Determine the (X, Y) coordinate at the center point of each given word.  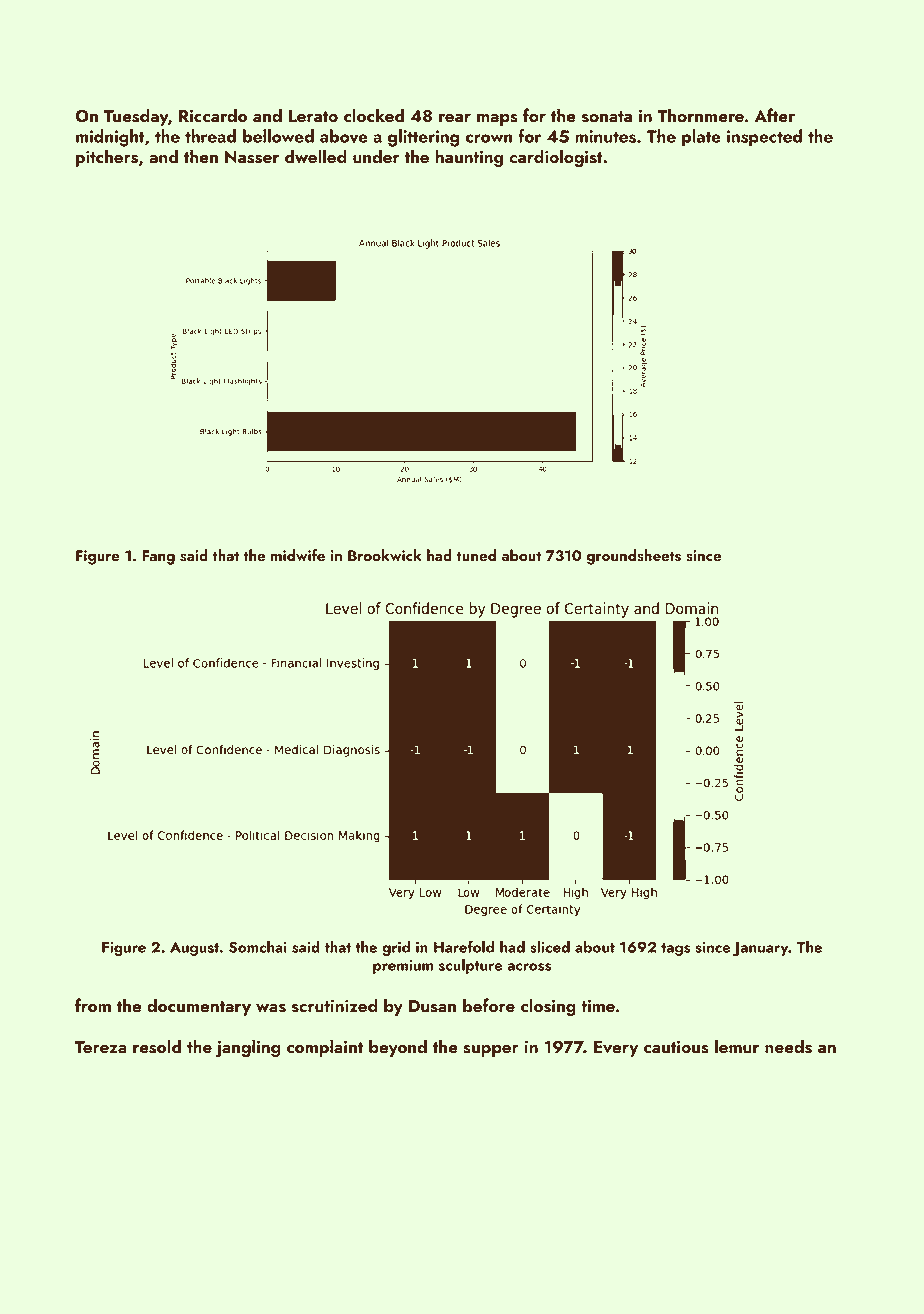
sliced (550, 946)
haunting (469, 158)
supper (491, 1051)
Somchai (258, 946)
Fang (158, 557)
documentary (199, 1007)
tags (675, 949)
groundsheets (634, 557)
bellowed (278, 136)
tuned (476, 555)
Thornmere (700, 115)
